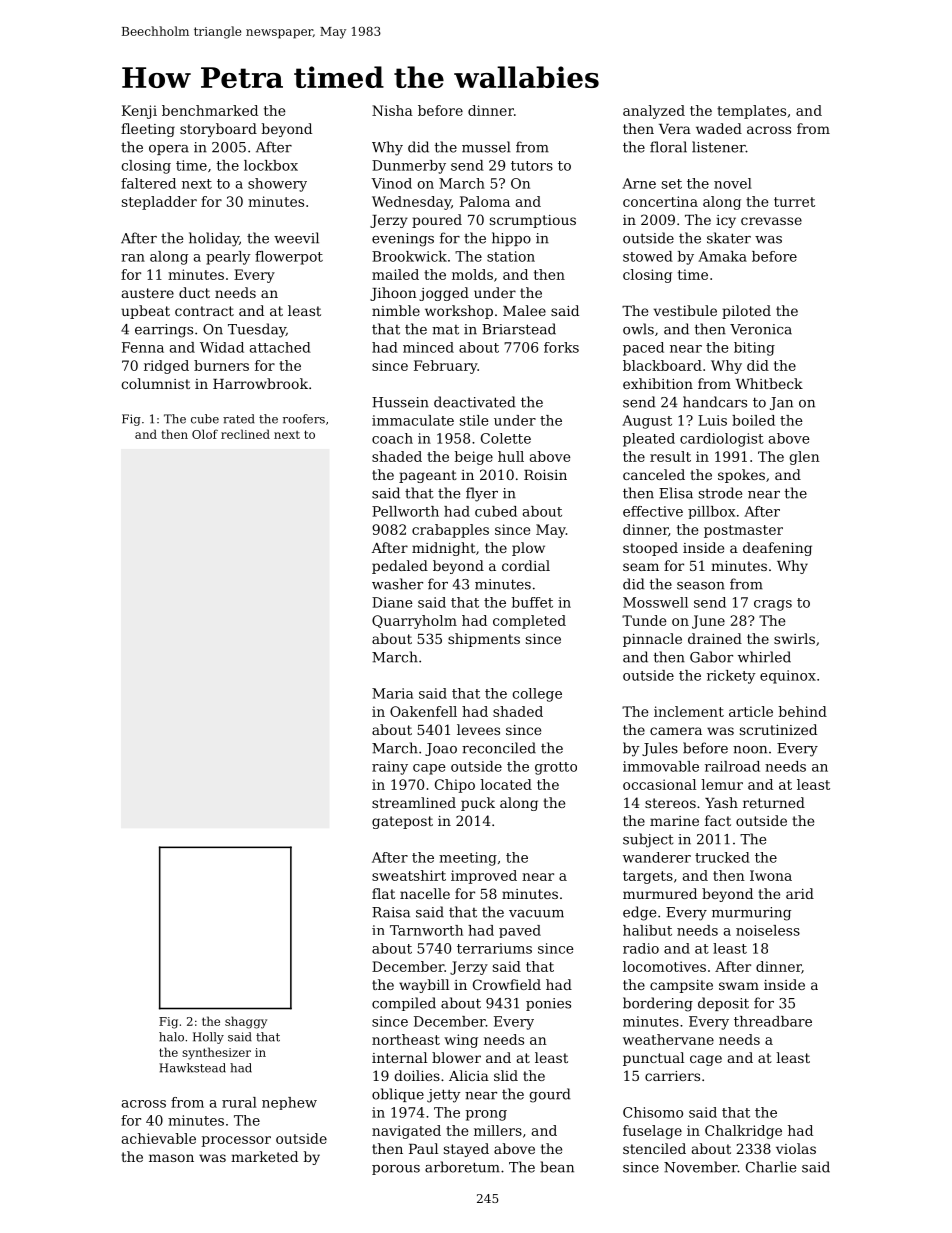  Describe the element at coordinates (148, 183) in the document. I see `faltered` at that location.
